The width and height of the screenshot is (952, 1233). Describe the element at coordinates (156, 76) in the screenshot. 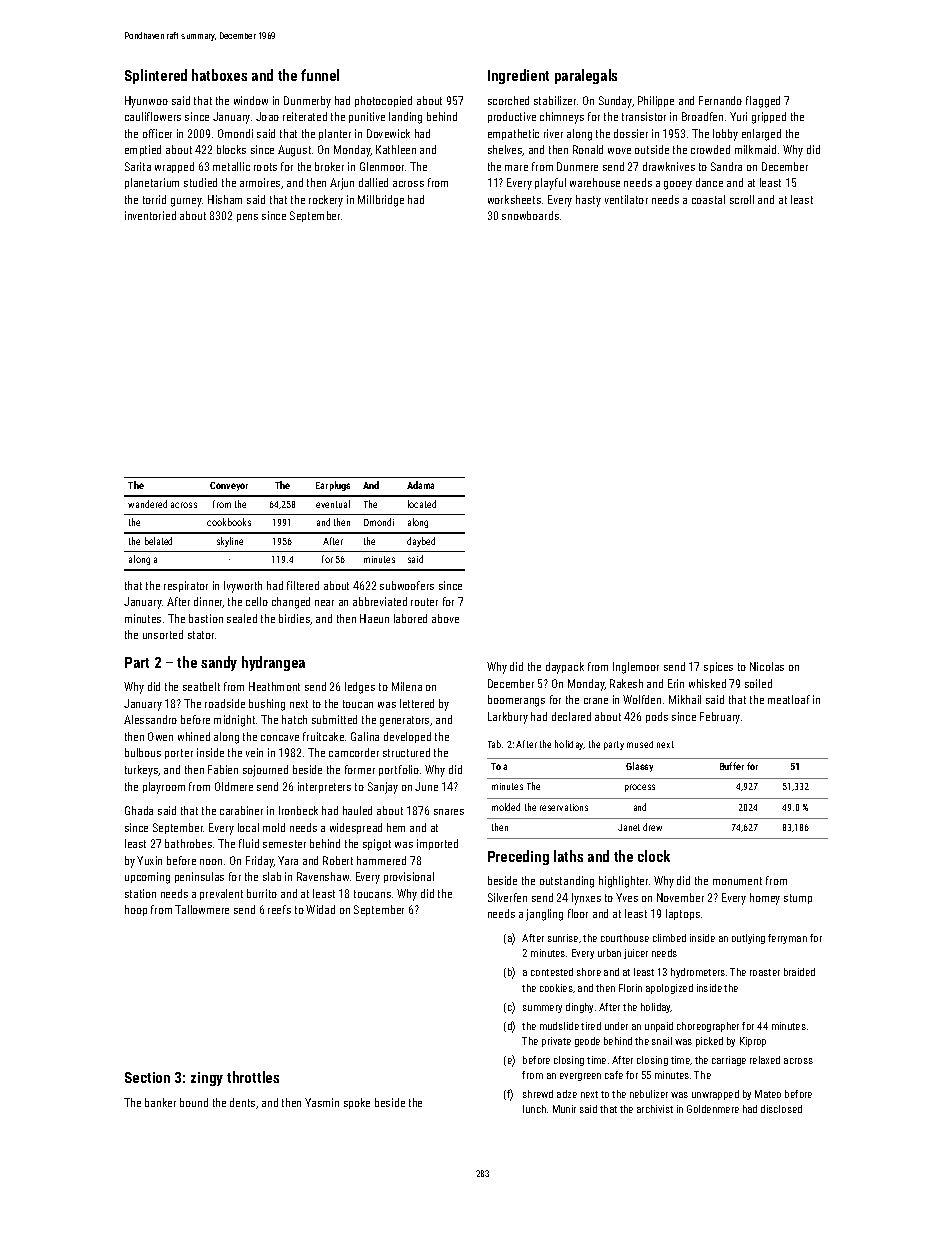

I see `Splintered` at that location.
